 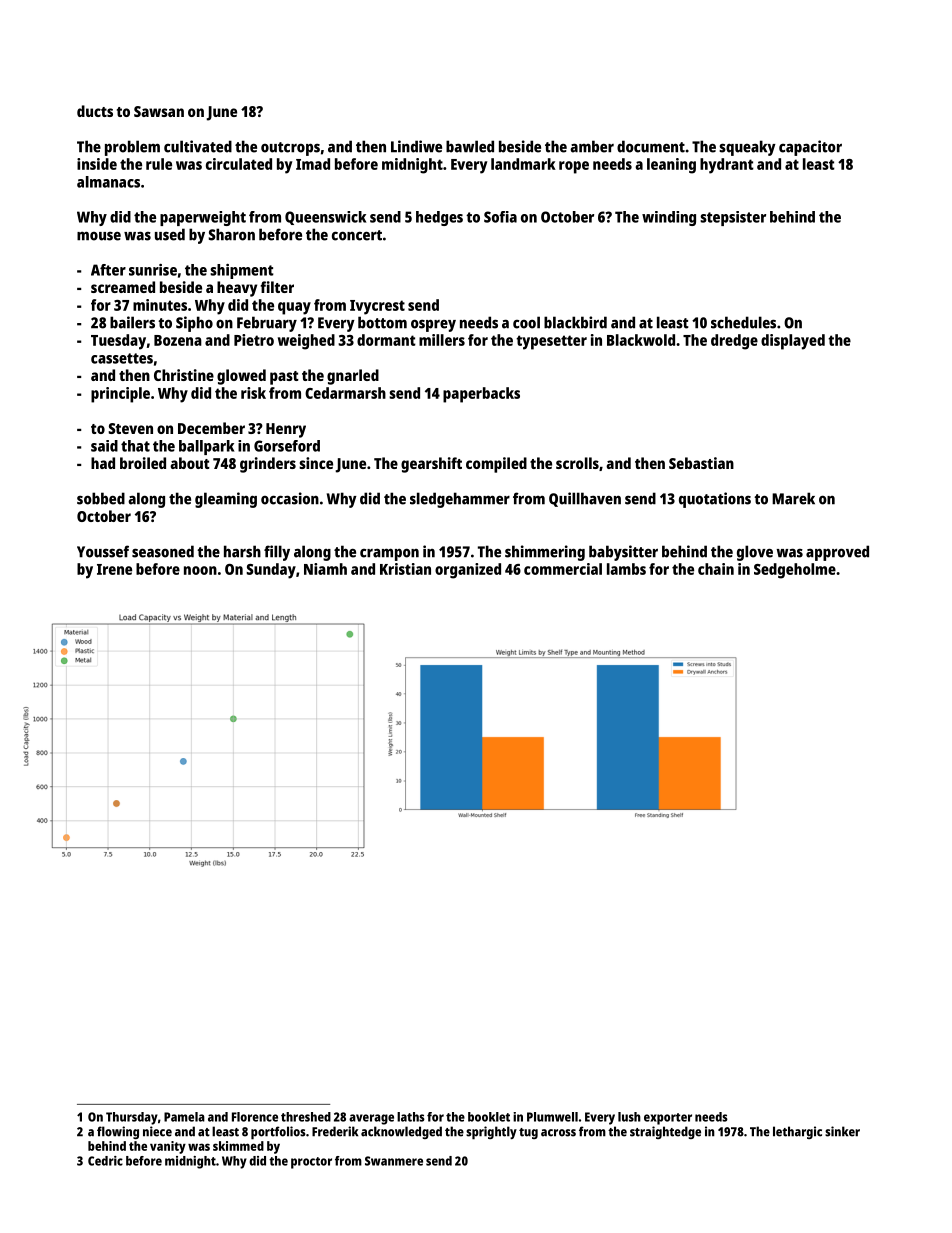 I want to click on sinker, so click(x=842, y=1131).
